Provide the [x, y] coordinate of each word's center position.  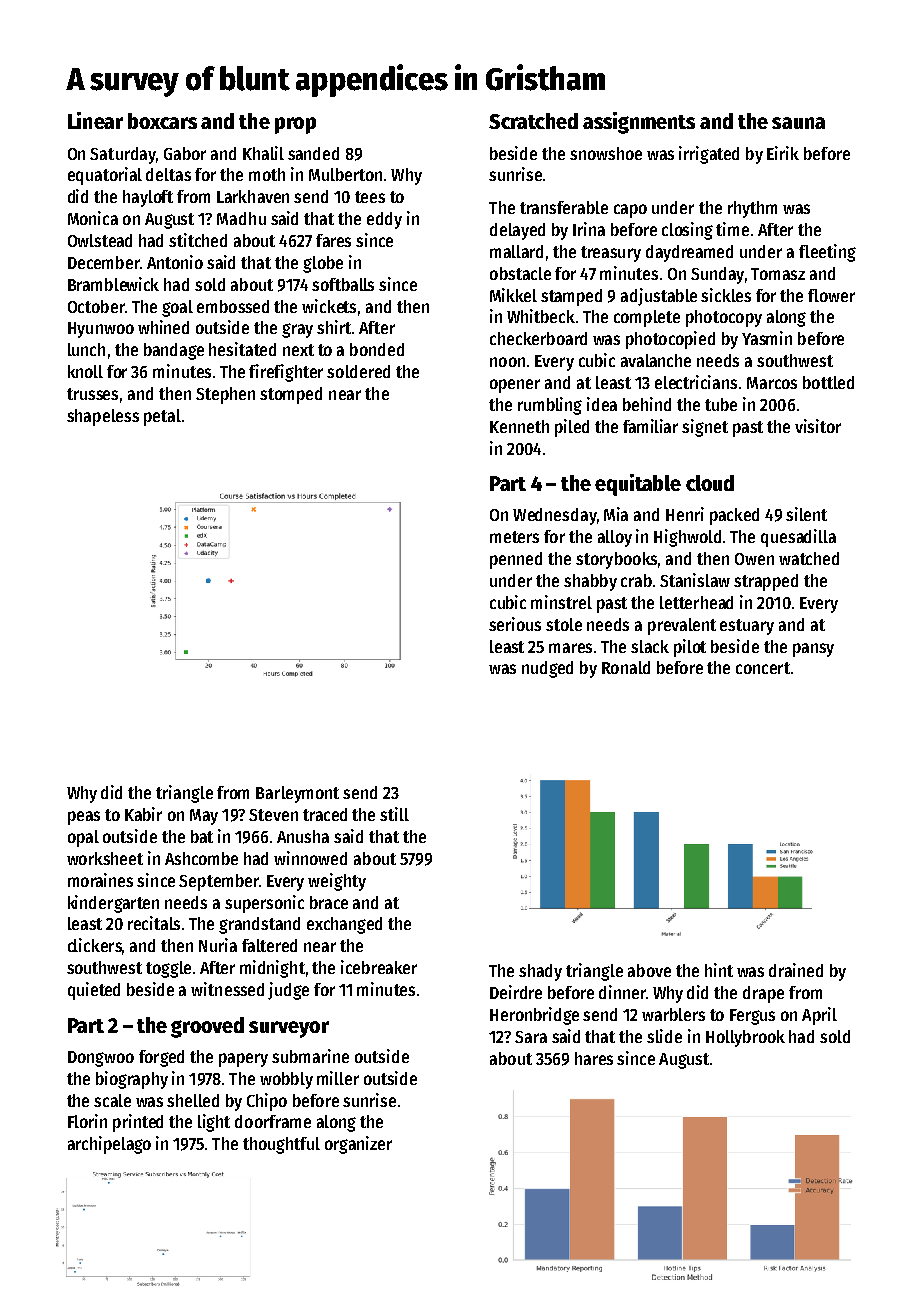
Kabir [143, 814]
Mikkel [513, 295]
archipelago [109, 1145]
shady [540, 972]
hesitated [242, 349]
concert [763, 668]
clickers [95, 945]
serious [515, 624]
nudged [547, 669]
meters [514, 537]
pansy [813, 650]
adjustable [659, 297]
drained [796, 970]
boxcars [162, 121]
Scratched [533, 121]
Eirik [783, 153]
